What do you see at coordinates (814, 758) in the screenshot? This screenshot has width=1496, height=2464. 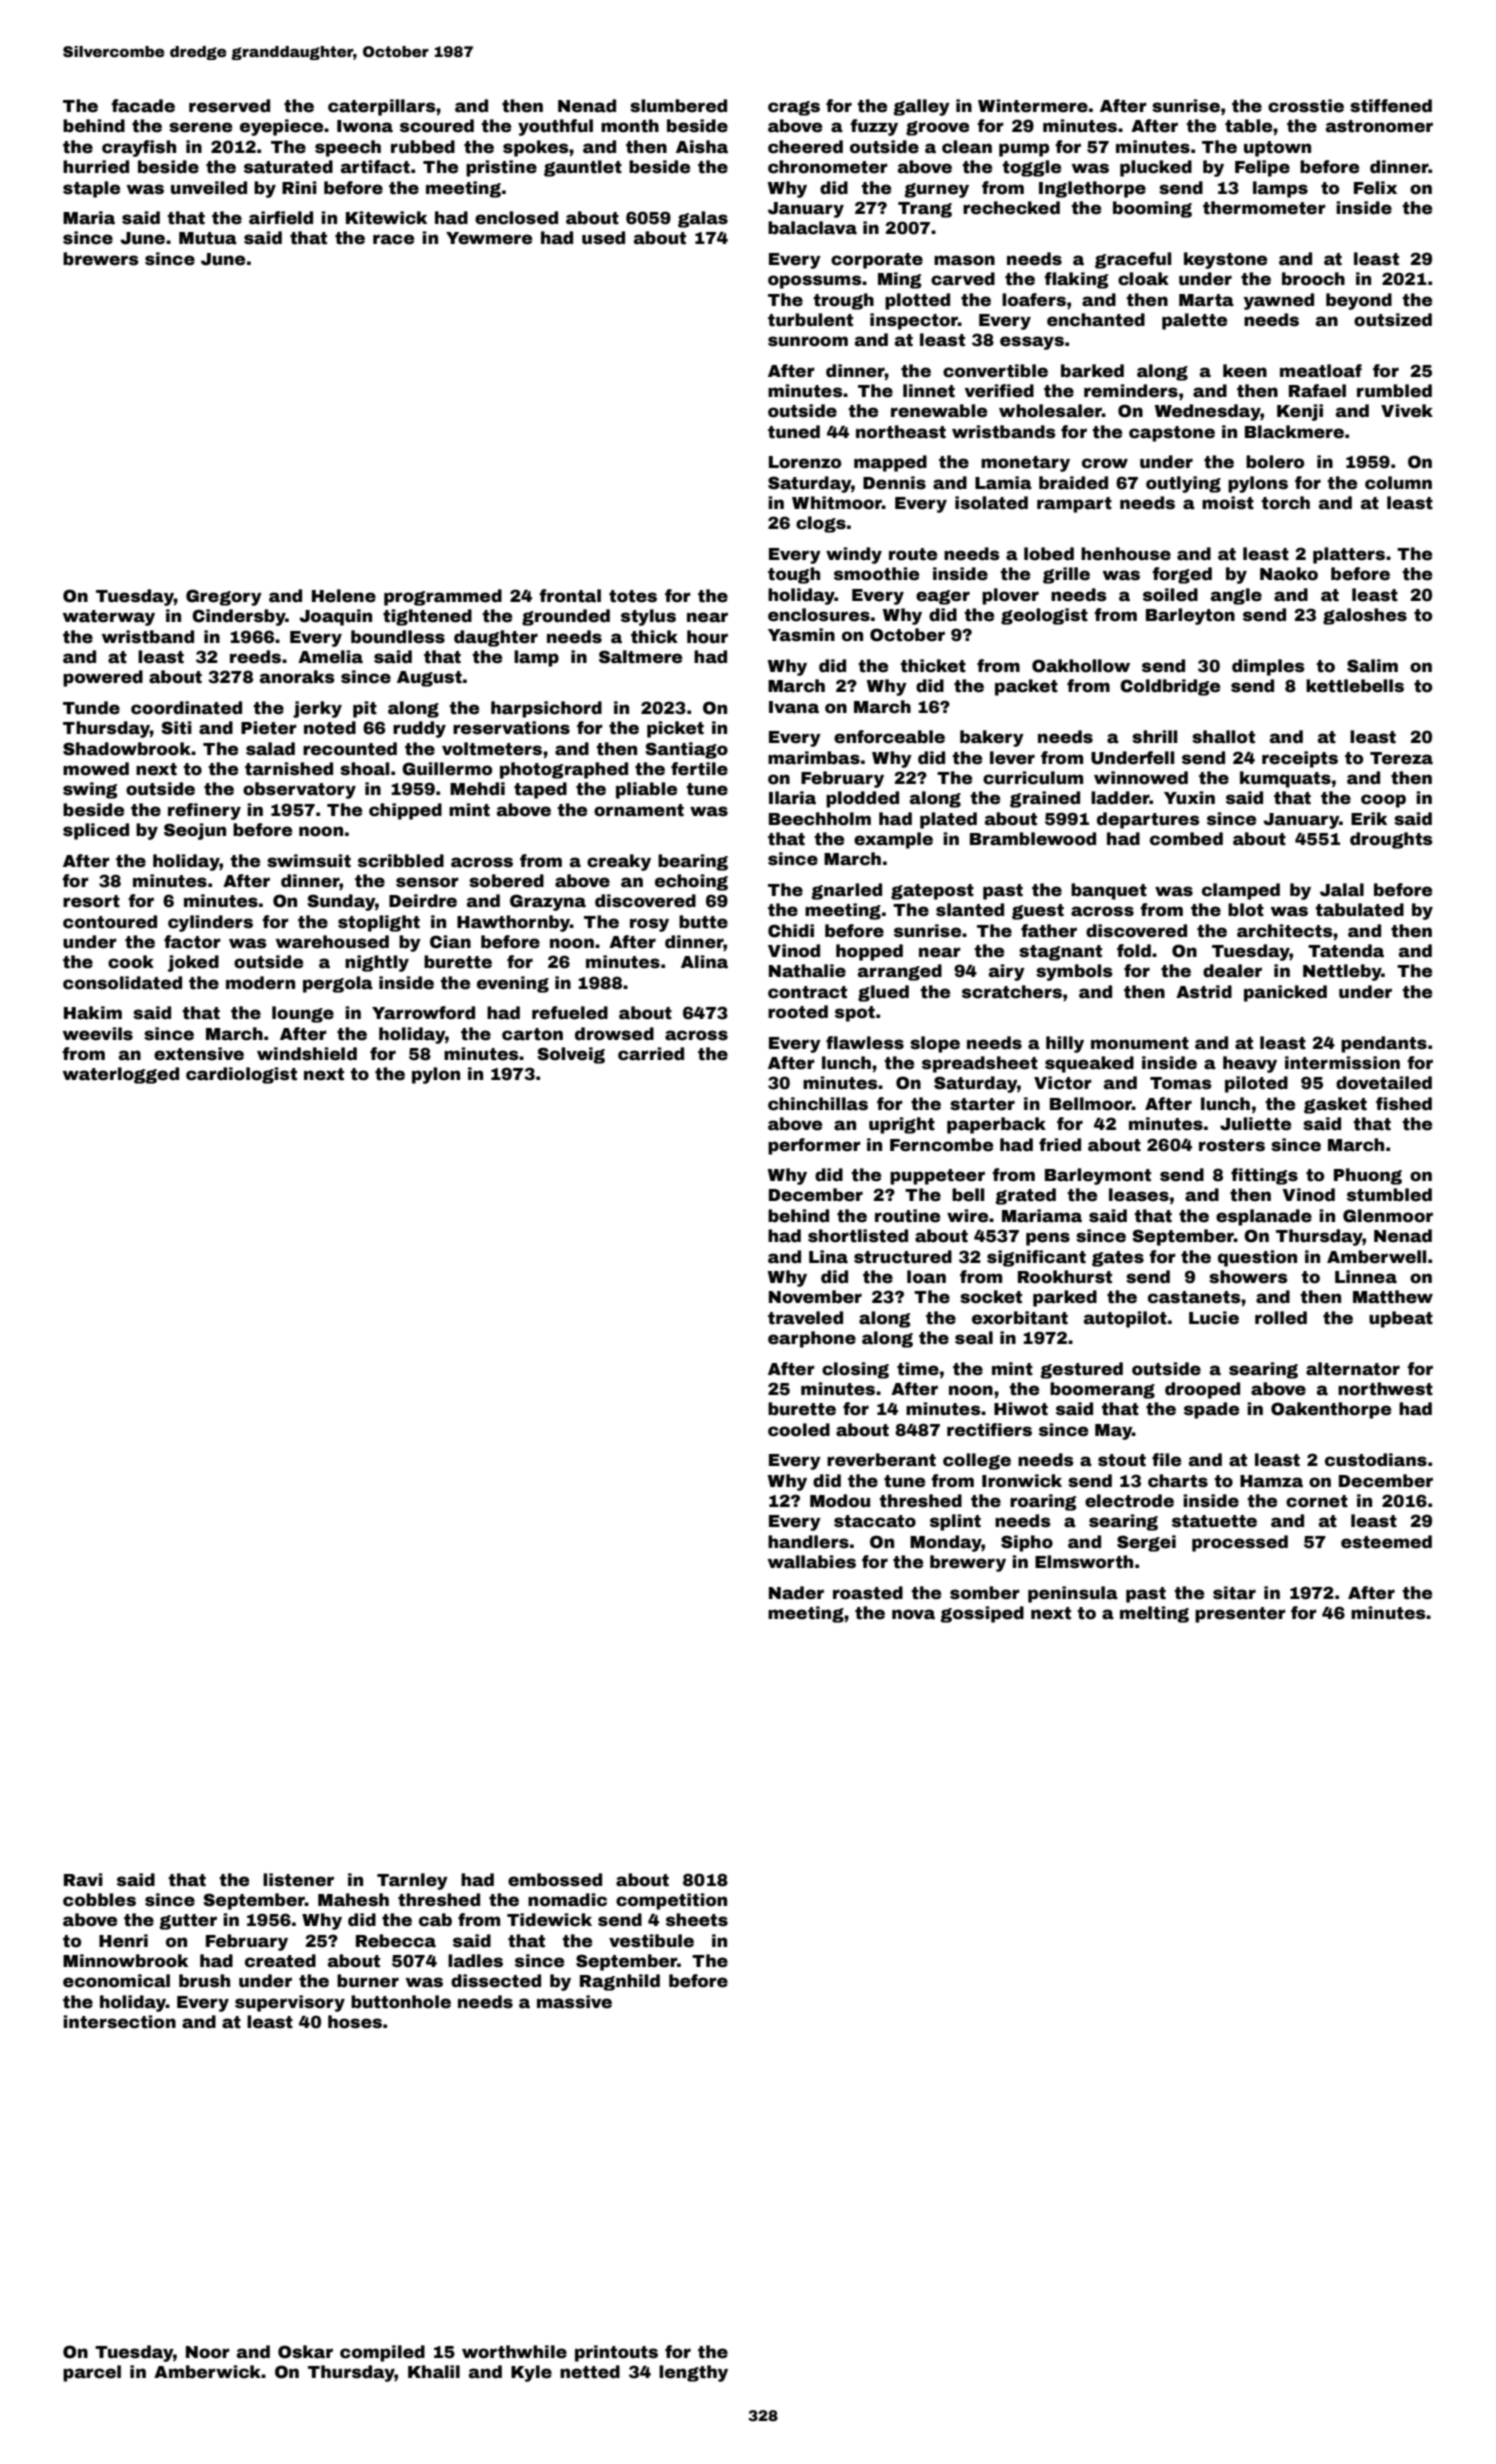 I see `marimbas` at bounding box center [814, 758].
